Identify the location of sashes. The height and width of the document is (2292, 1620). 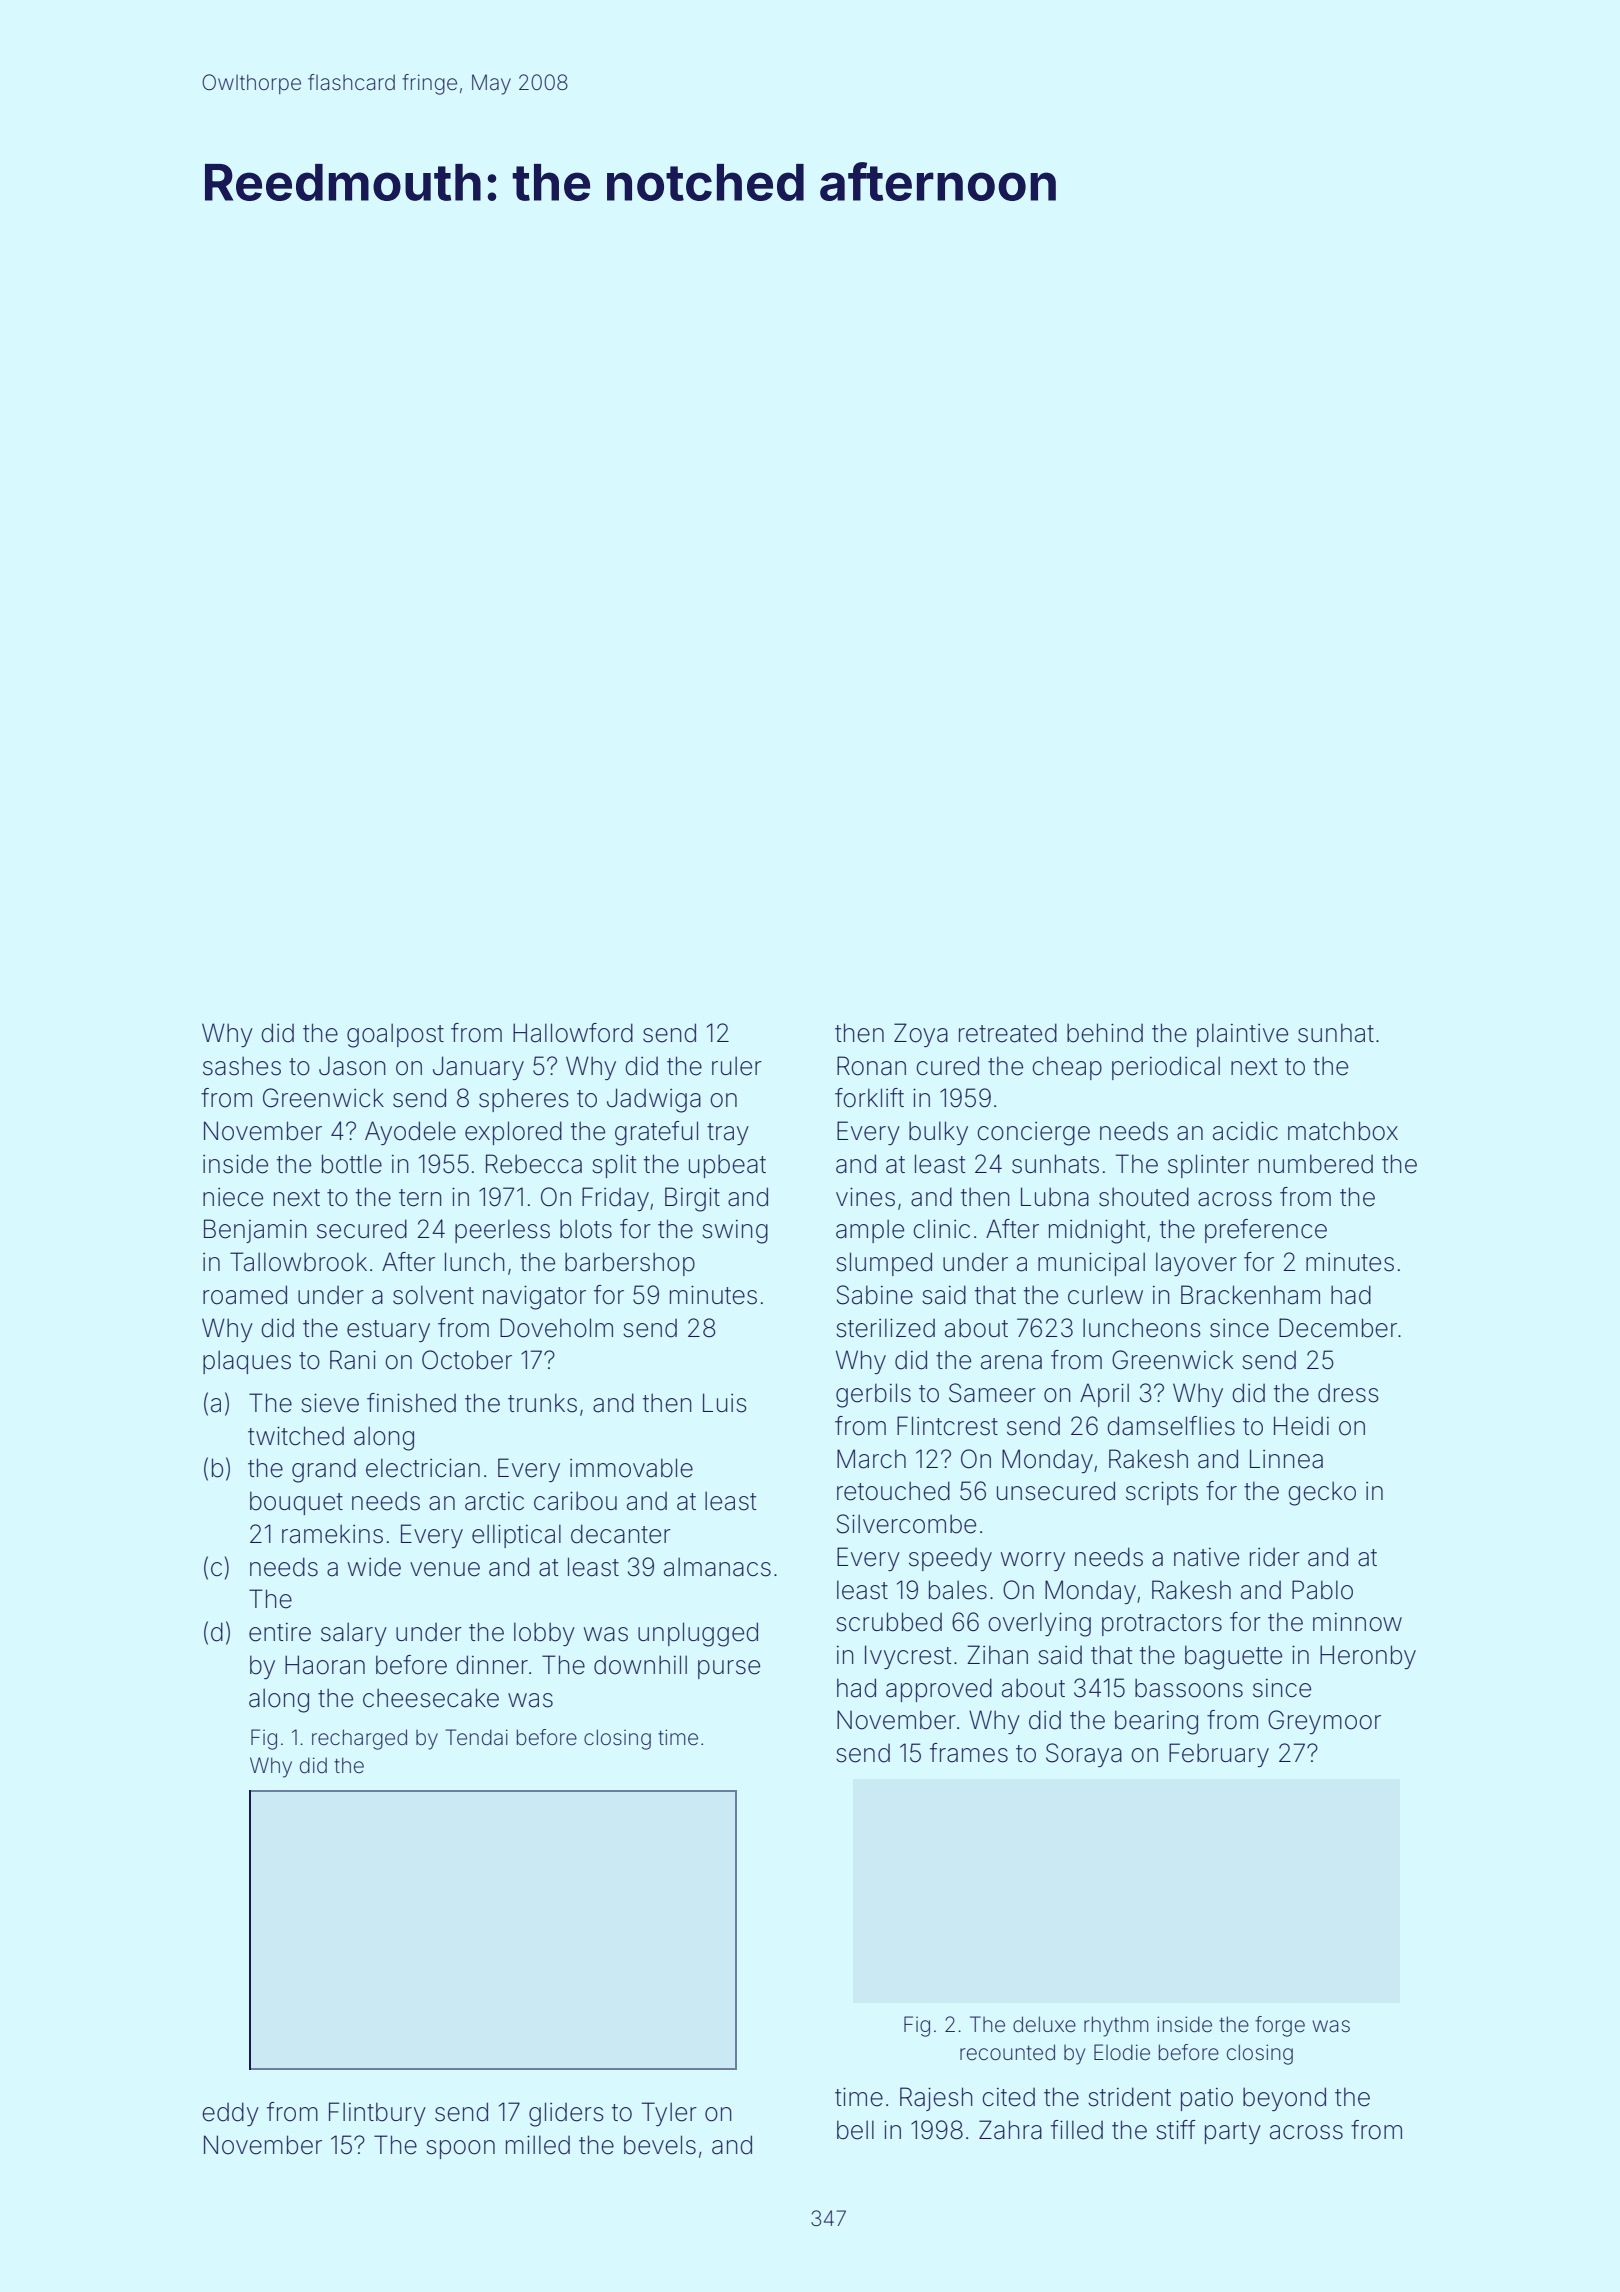
(242, 1066).
